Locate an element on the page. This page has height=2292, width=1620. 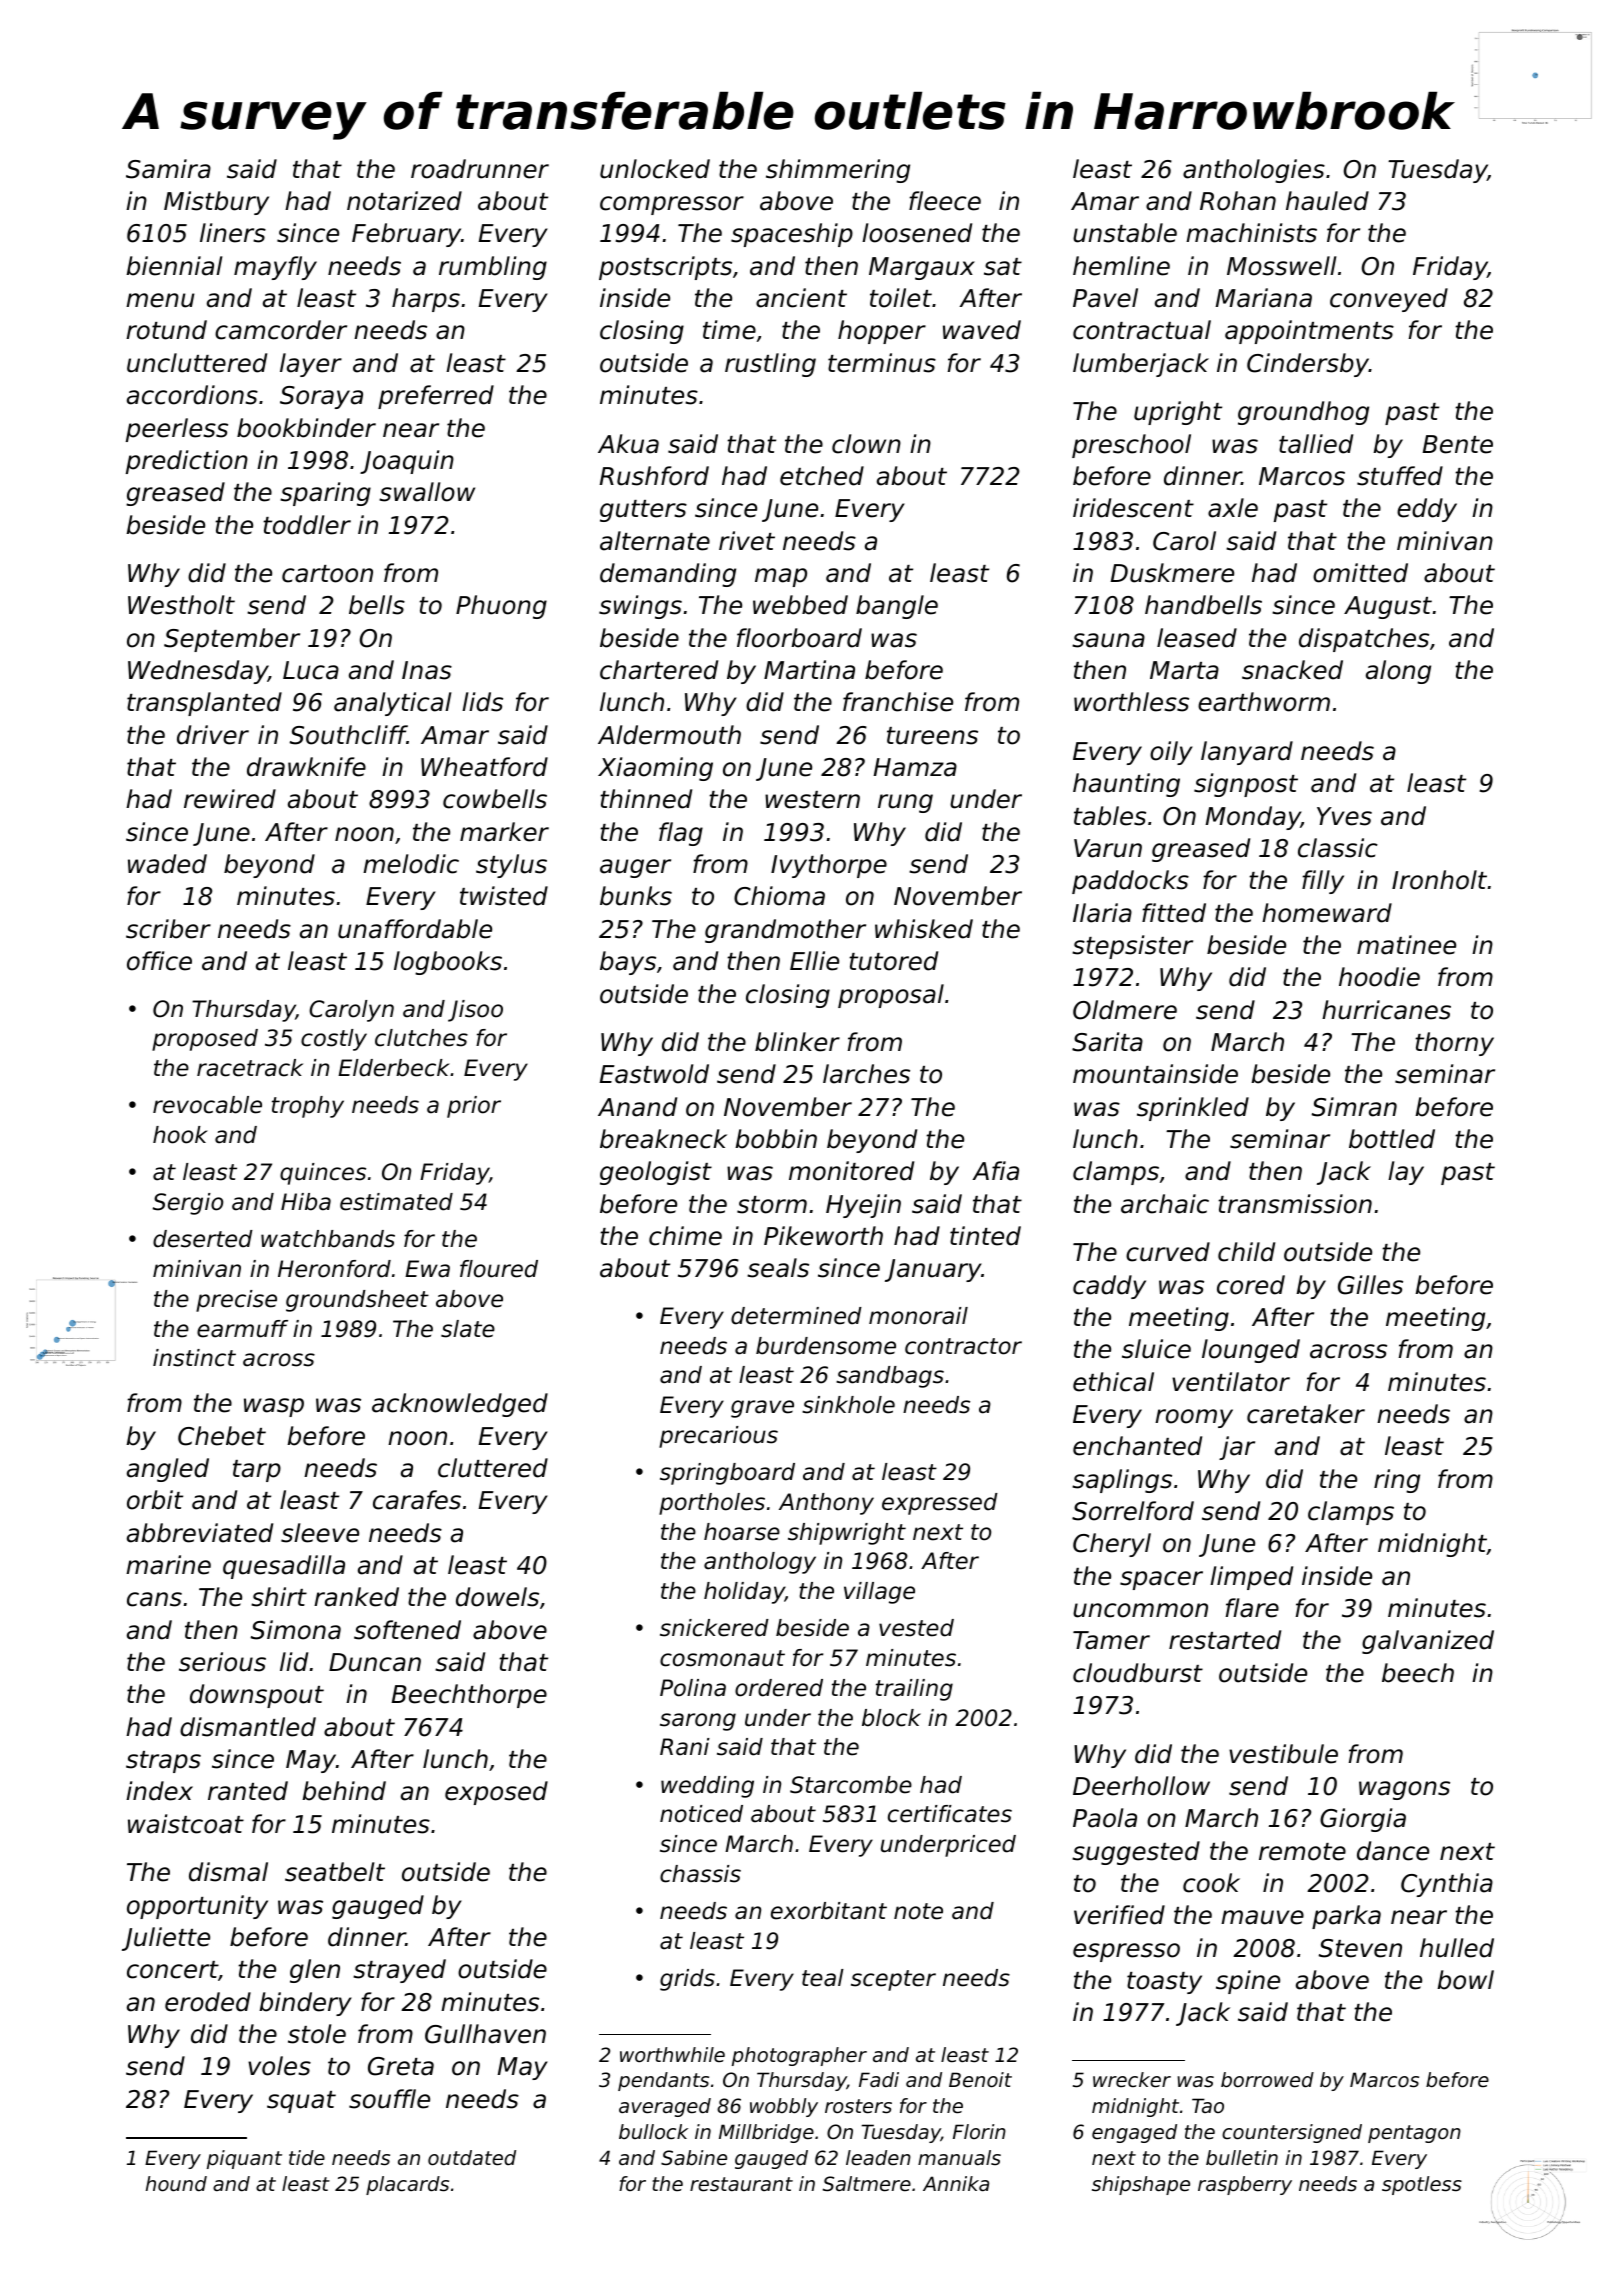
spotless is located at coordinates (1422, 2185).
